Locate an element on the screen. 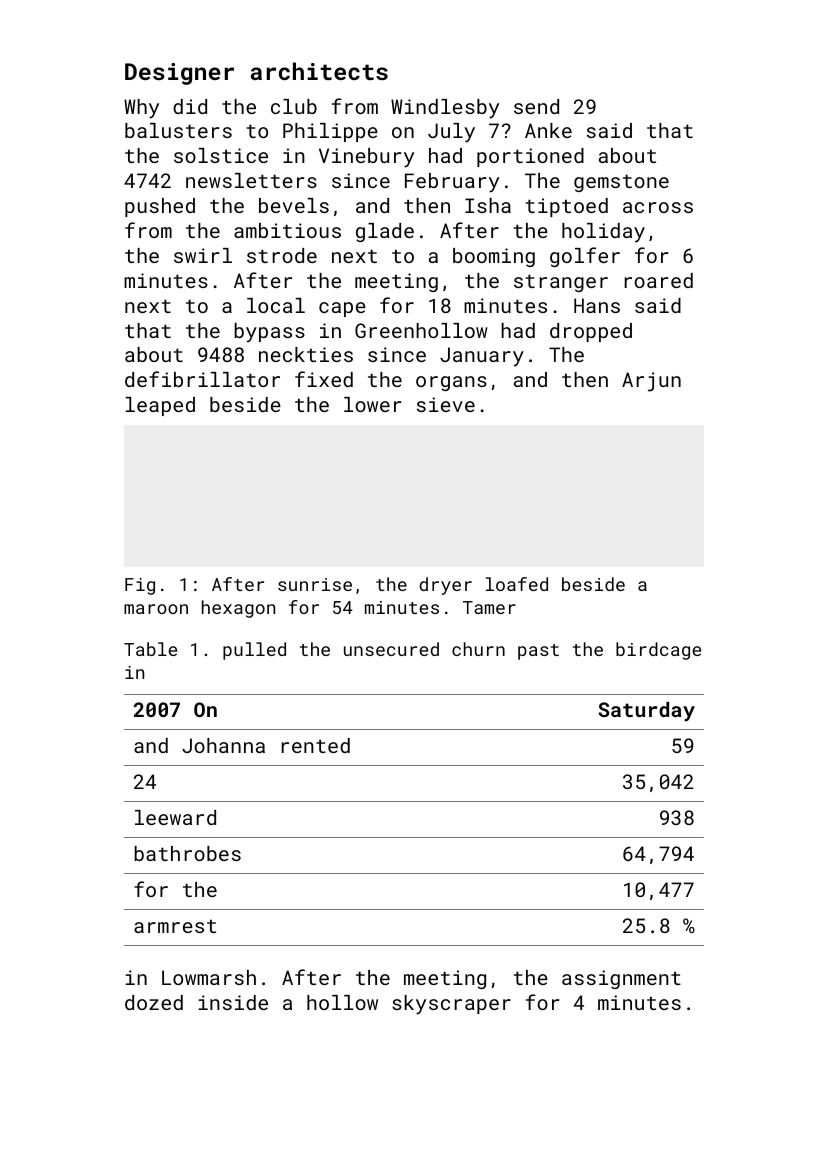 The width and height of the screenshot is (828, 1175). loafed is located at coordinates (517, 584).
